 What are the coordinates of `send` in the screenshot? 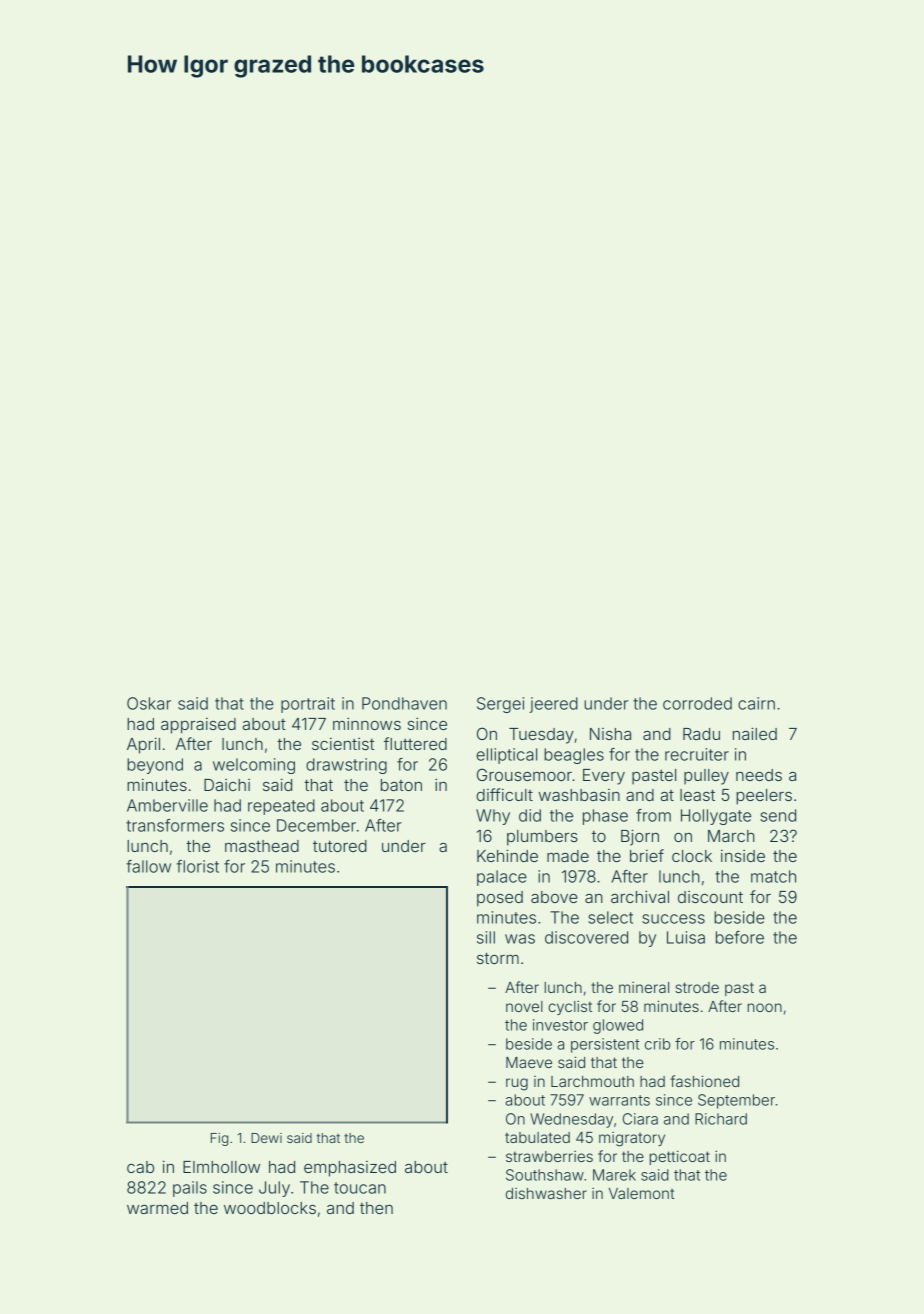 It's located at (778, 815).
